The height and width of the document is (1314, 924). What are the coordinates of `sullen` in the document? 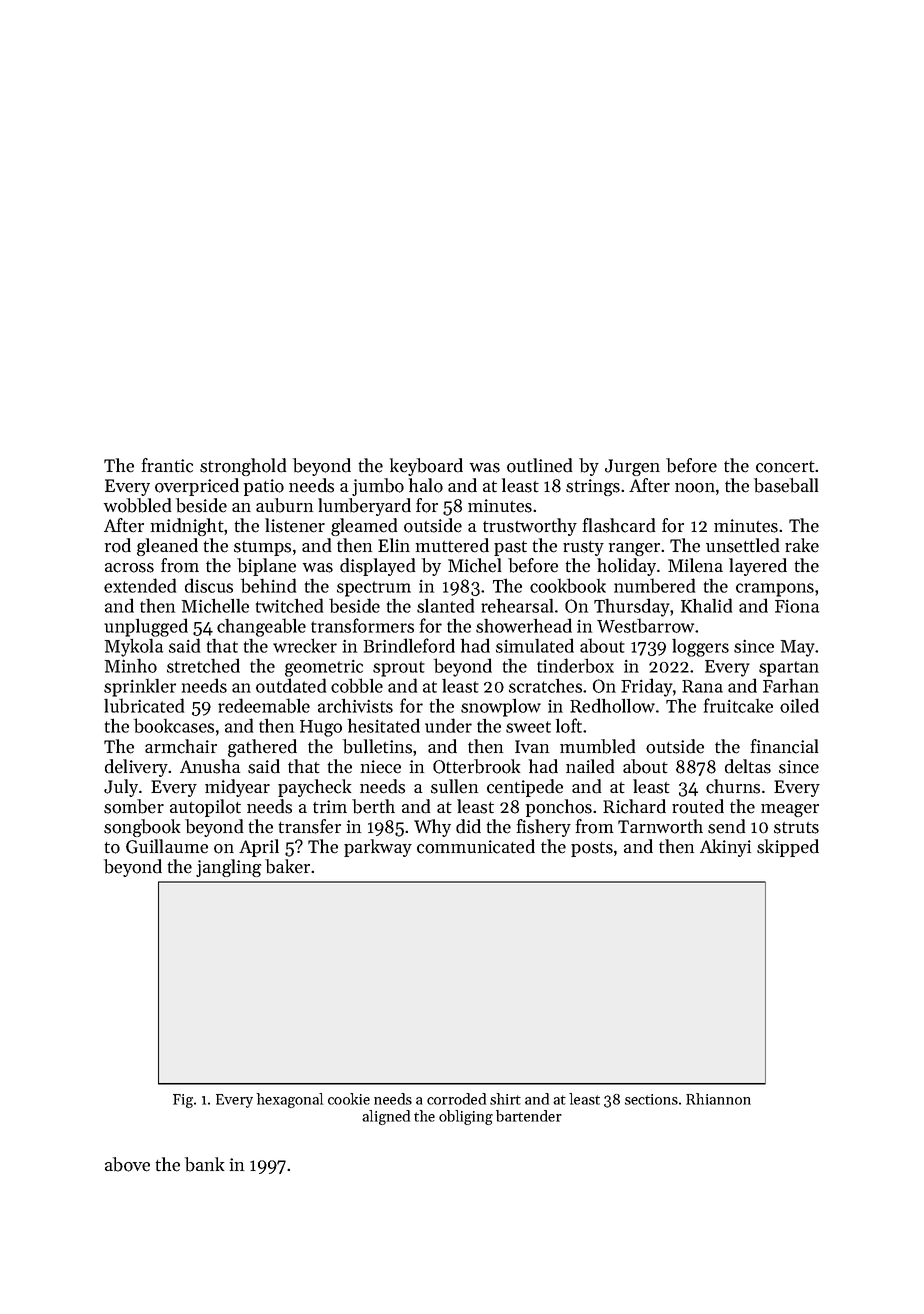 It's located at (454, 786).
